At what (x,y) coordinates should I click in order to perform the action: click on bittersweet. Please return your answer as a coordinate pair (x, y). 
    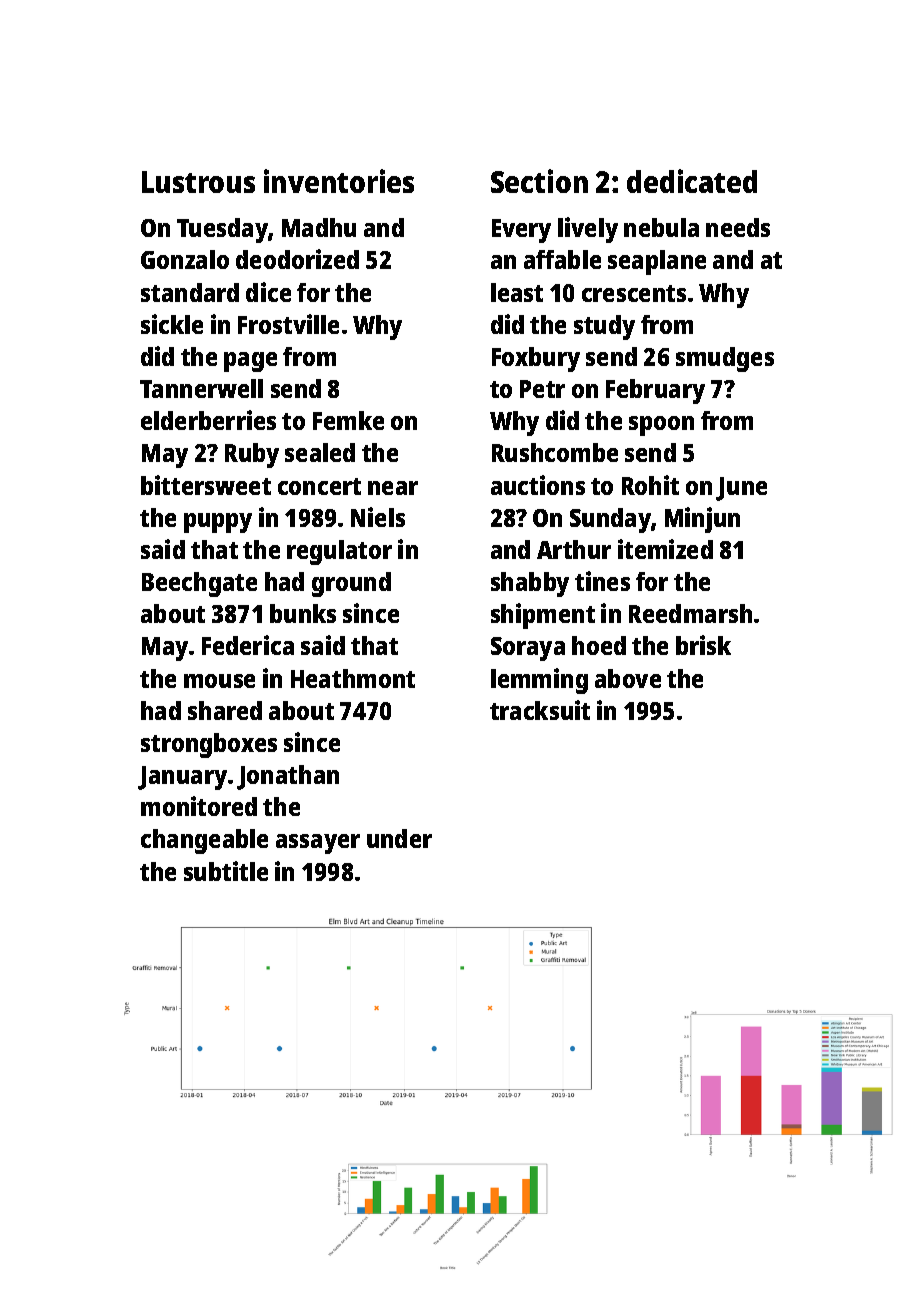
    Looking at the image, I should click on (206, 485).
